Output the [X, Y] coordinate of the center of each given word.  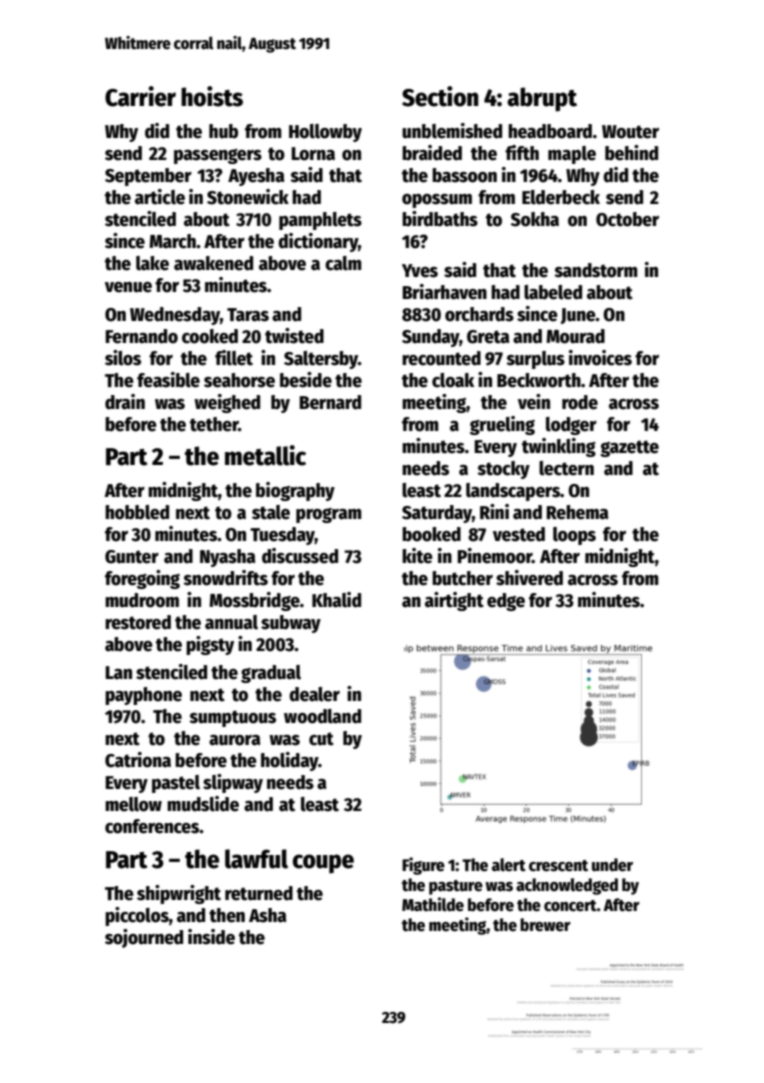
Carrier [140, 96]
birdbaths [440, 219]
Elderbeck [561, 197]
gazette [629, 448]
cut [321, 739]
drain [125, 402]
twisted [294, 336]
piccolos [137, 916]
